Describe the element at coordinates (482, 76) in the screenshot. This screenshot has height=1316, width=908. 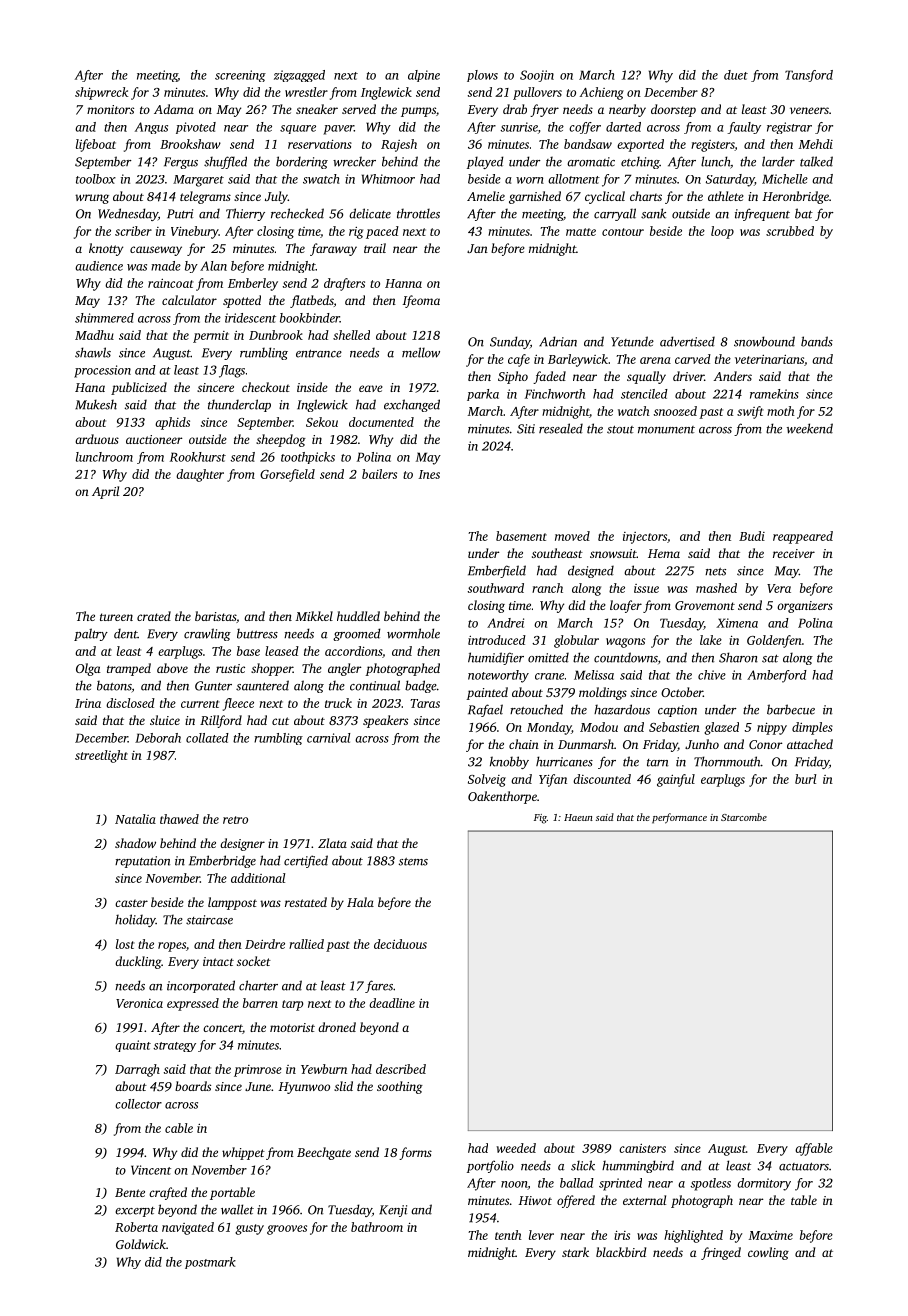
I see `plows` at that location.
